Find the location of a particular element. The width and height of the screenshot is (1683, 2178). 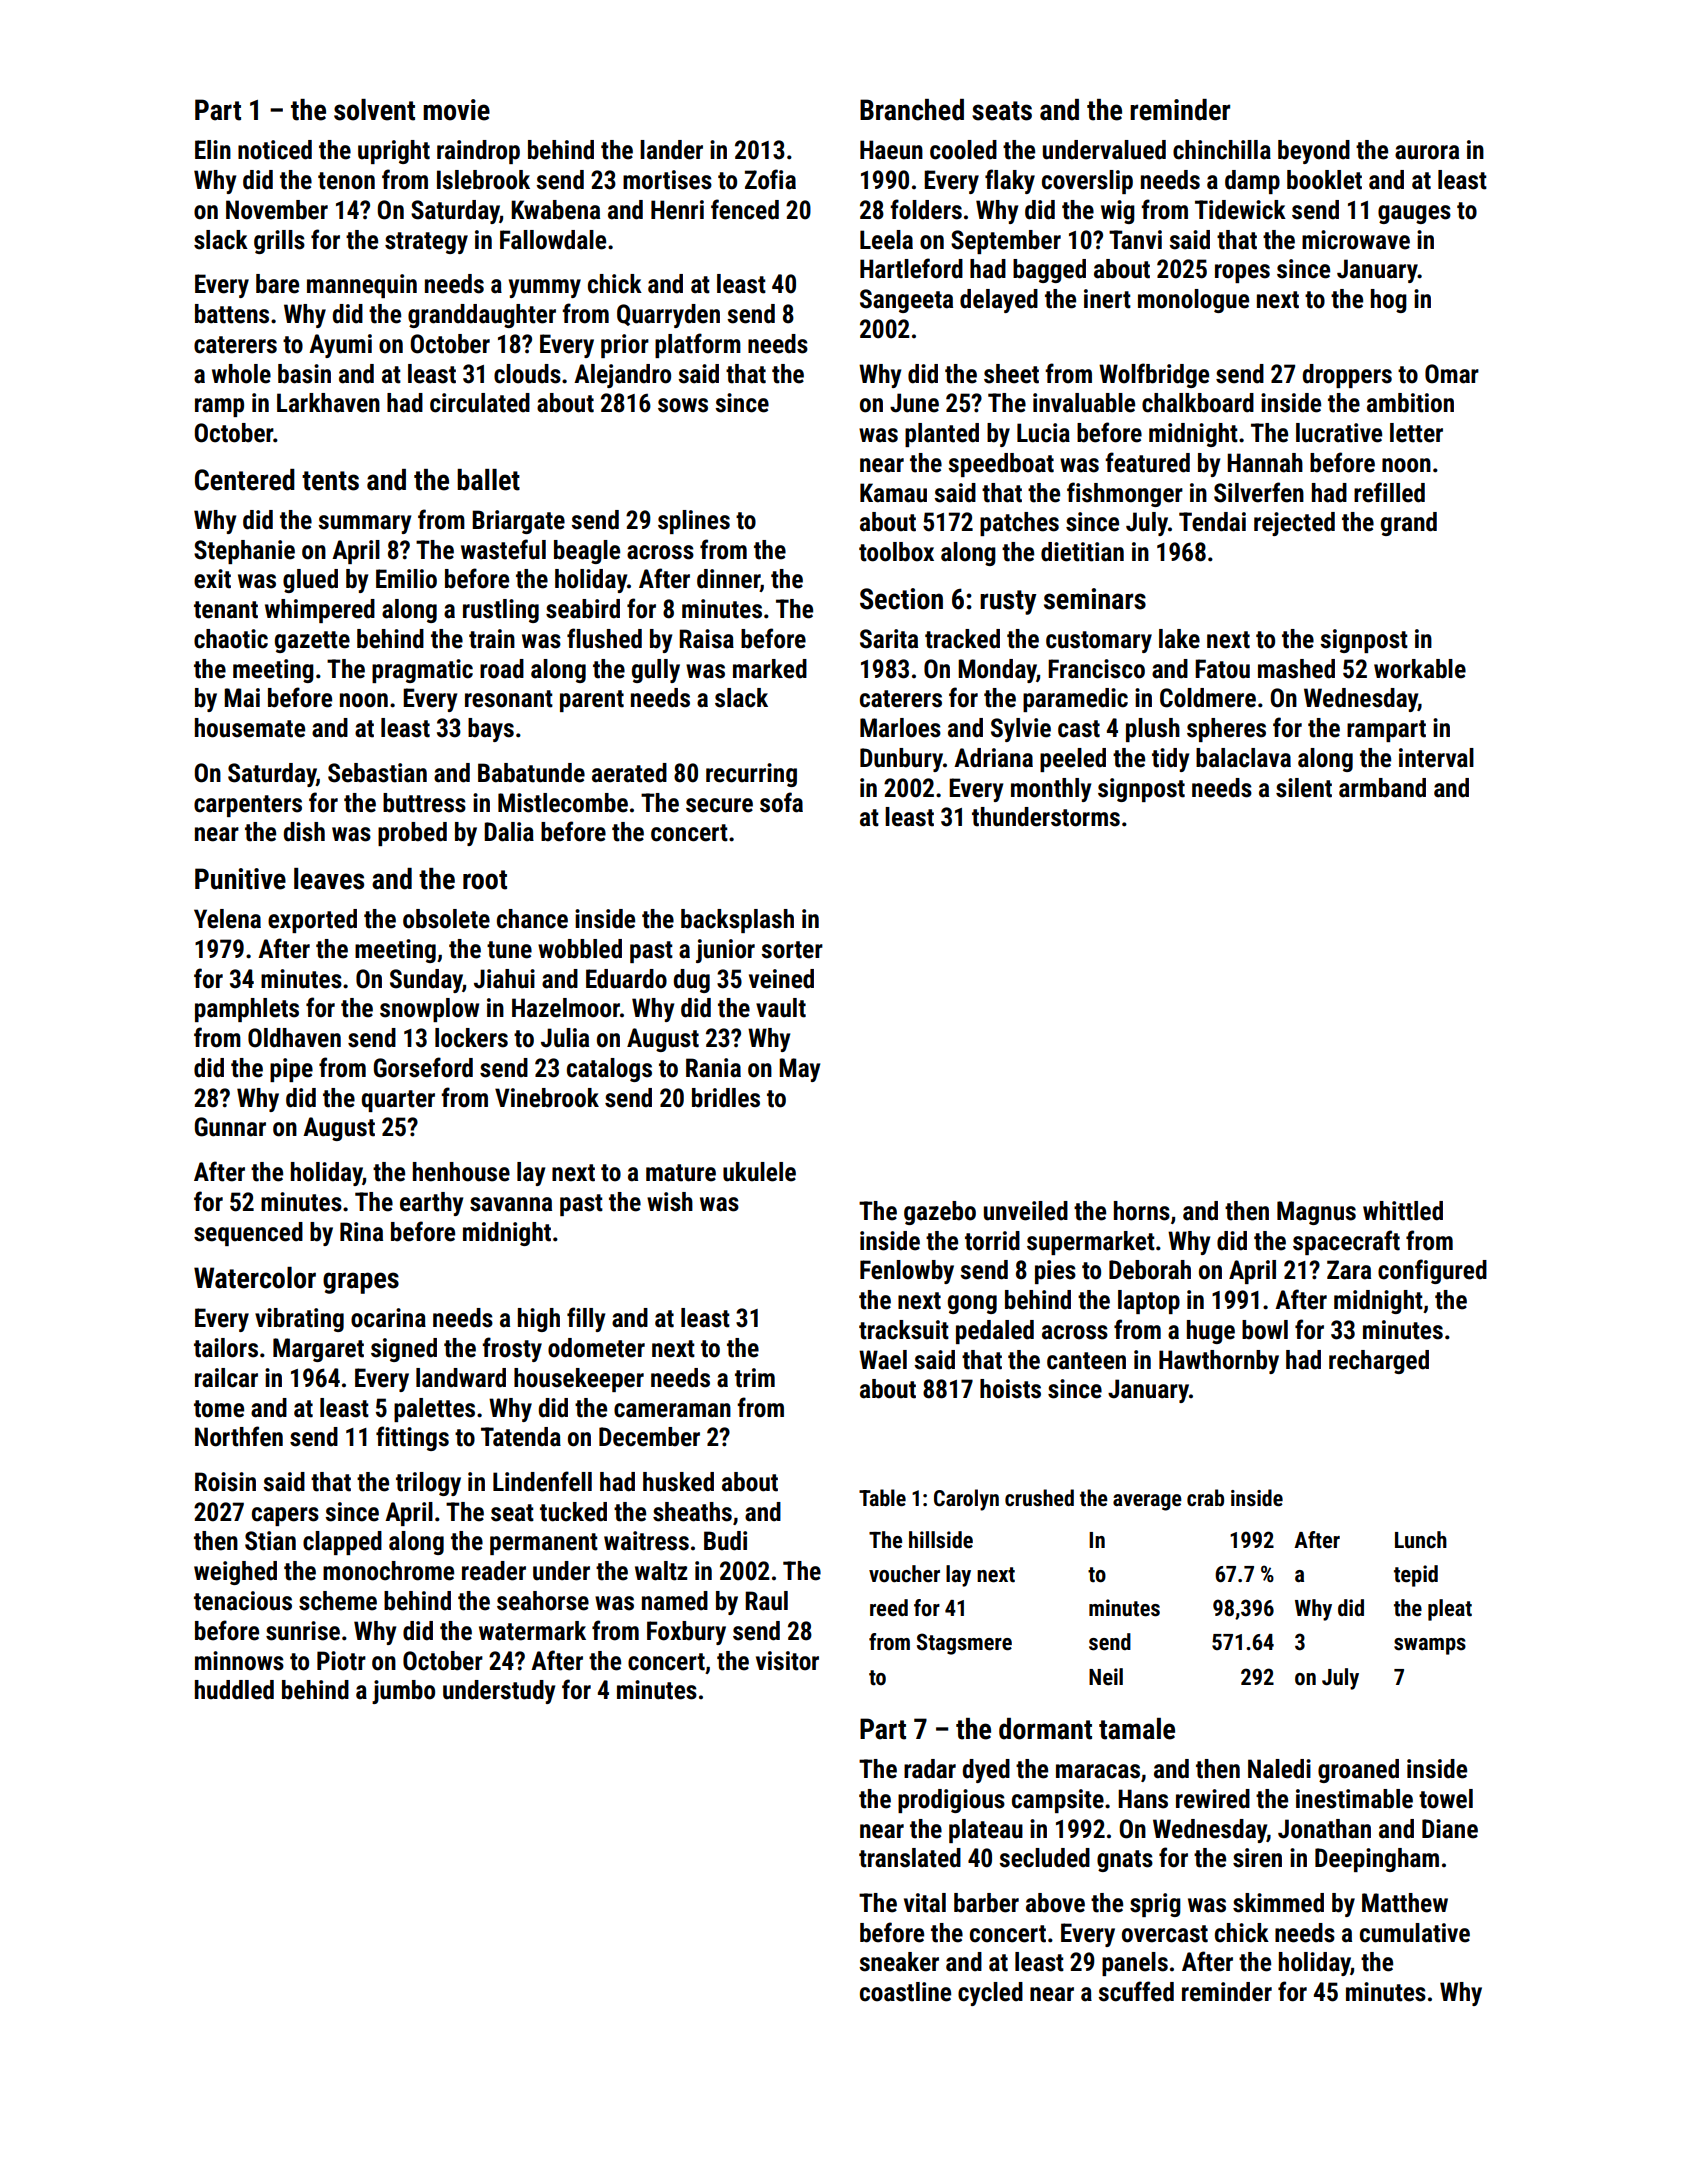

whittled is located at coordinates (1403, 1211).
